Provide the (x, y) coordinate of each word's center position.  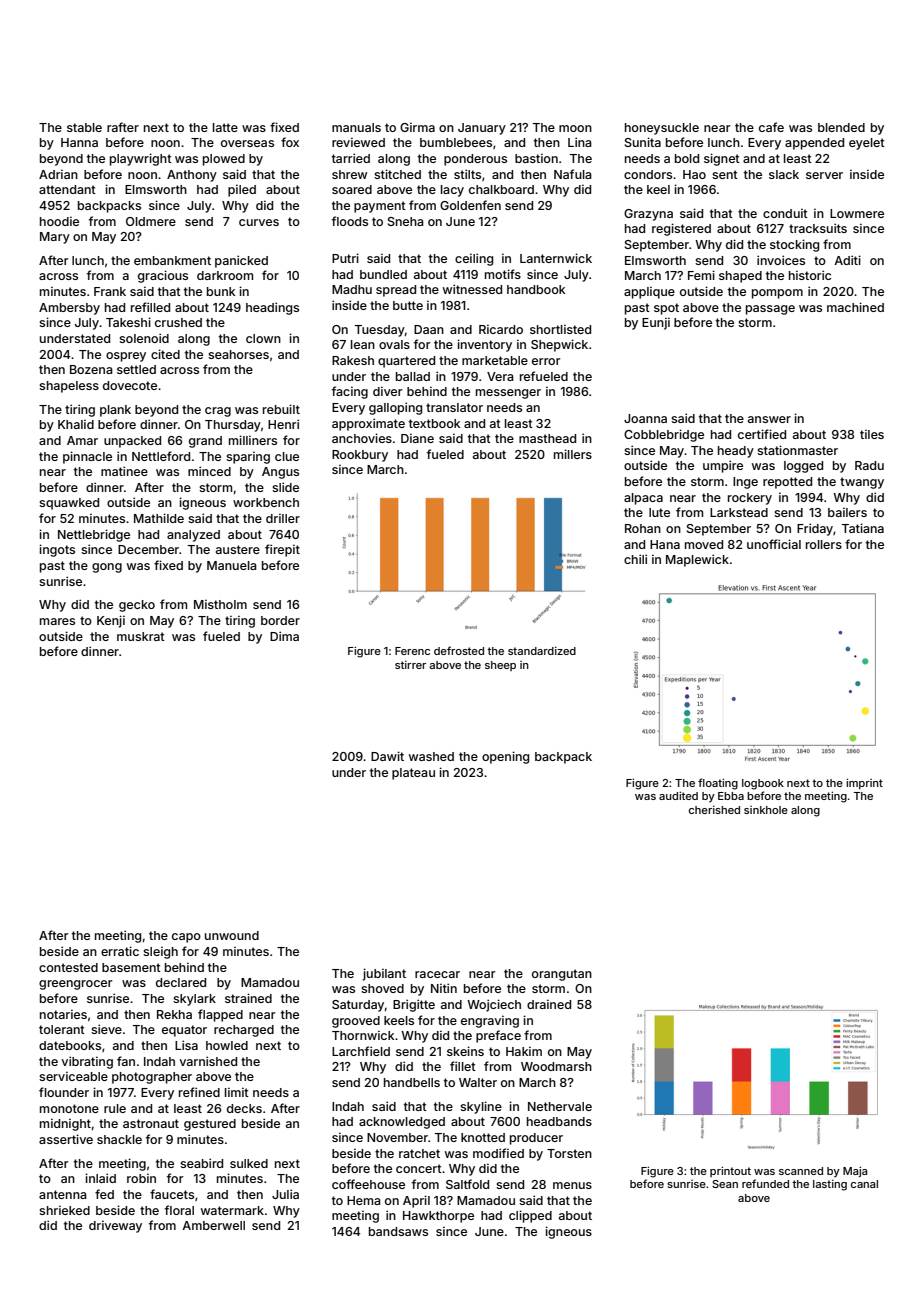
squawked (69, 504)
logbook (763, 784)
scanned (801, 1171)
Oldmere (151, 221)
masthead (547, 438)
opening (505, 757)
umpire (723, 466)
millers (573, 454)
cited (165, 354)
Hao (694, 174)
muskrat (141, 636)
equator (184, 1031)
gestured (210, 1125)
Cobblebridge (664, 435)
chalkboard (501, 189)
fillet (463, 1066)
